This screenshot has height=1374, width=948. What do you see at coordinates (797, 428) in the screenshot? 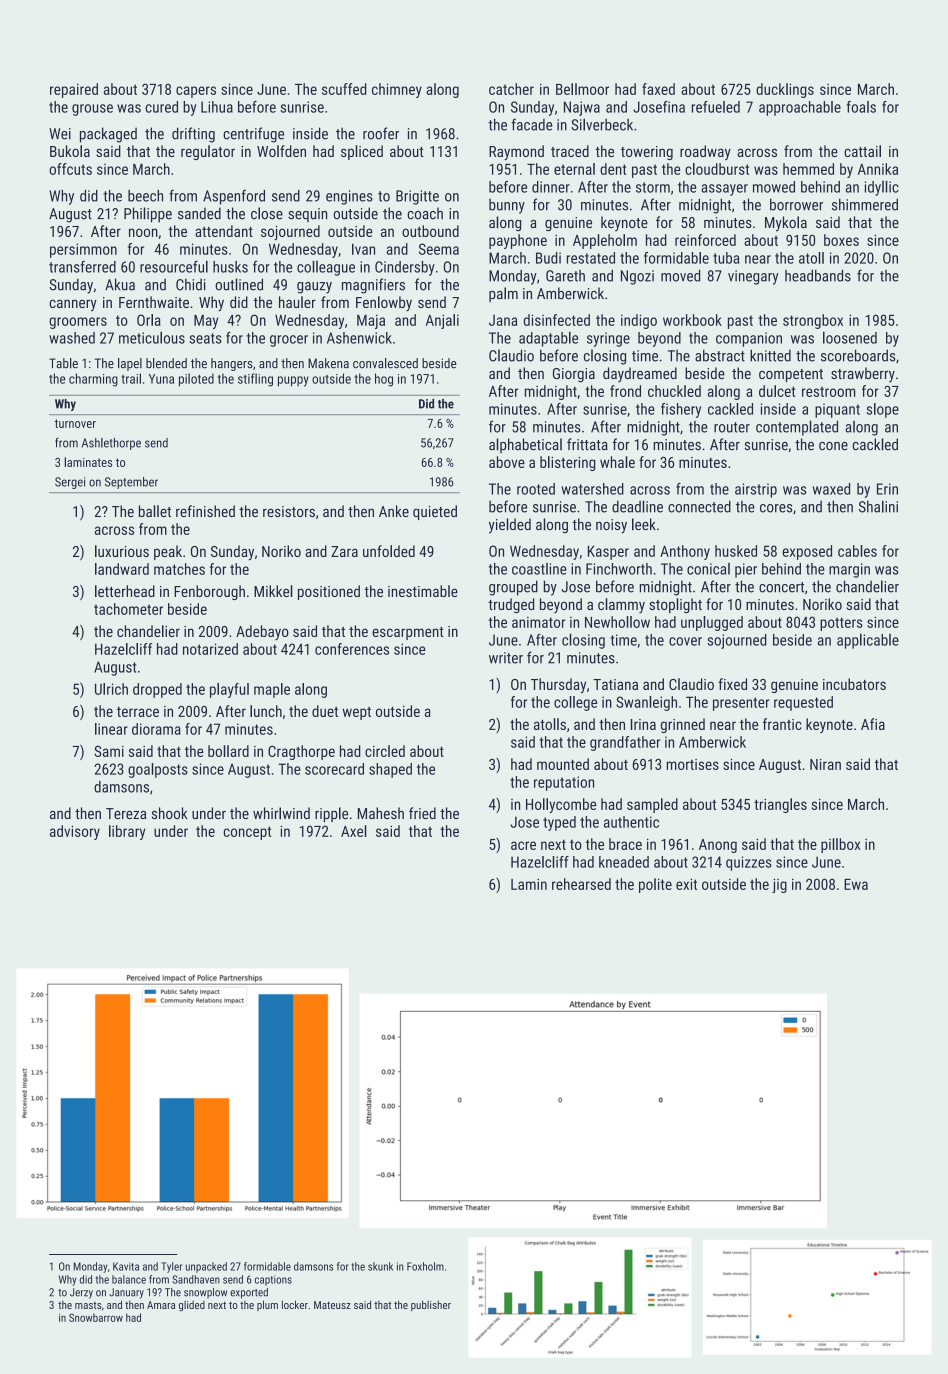
I see `contemplated` at bounding box center [797, 428].
